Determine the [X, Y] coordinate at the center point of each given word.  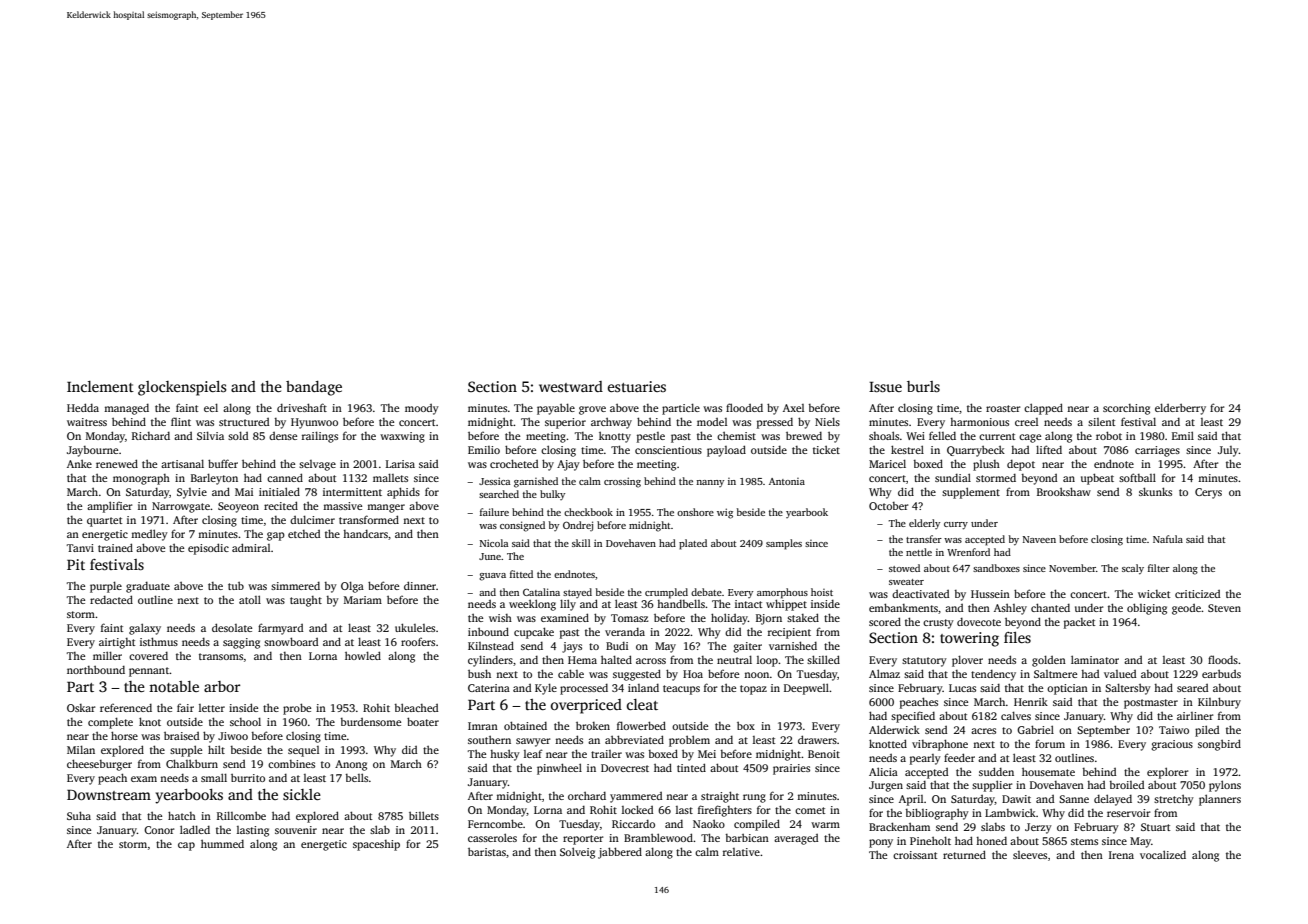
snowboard [291, 641]
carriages [1157, 451]
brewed [804, 436]
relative [741, 852]
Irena [1121, 855]
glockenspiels [182, 388]
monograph [141, 479]
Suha [79, 815]
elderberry [1180, 409]
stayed [577, 593]
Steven [1224, 608]
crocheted [514, 463]
